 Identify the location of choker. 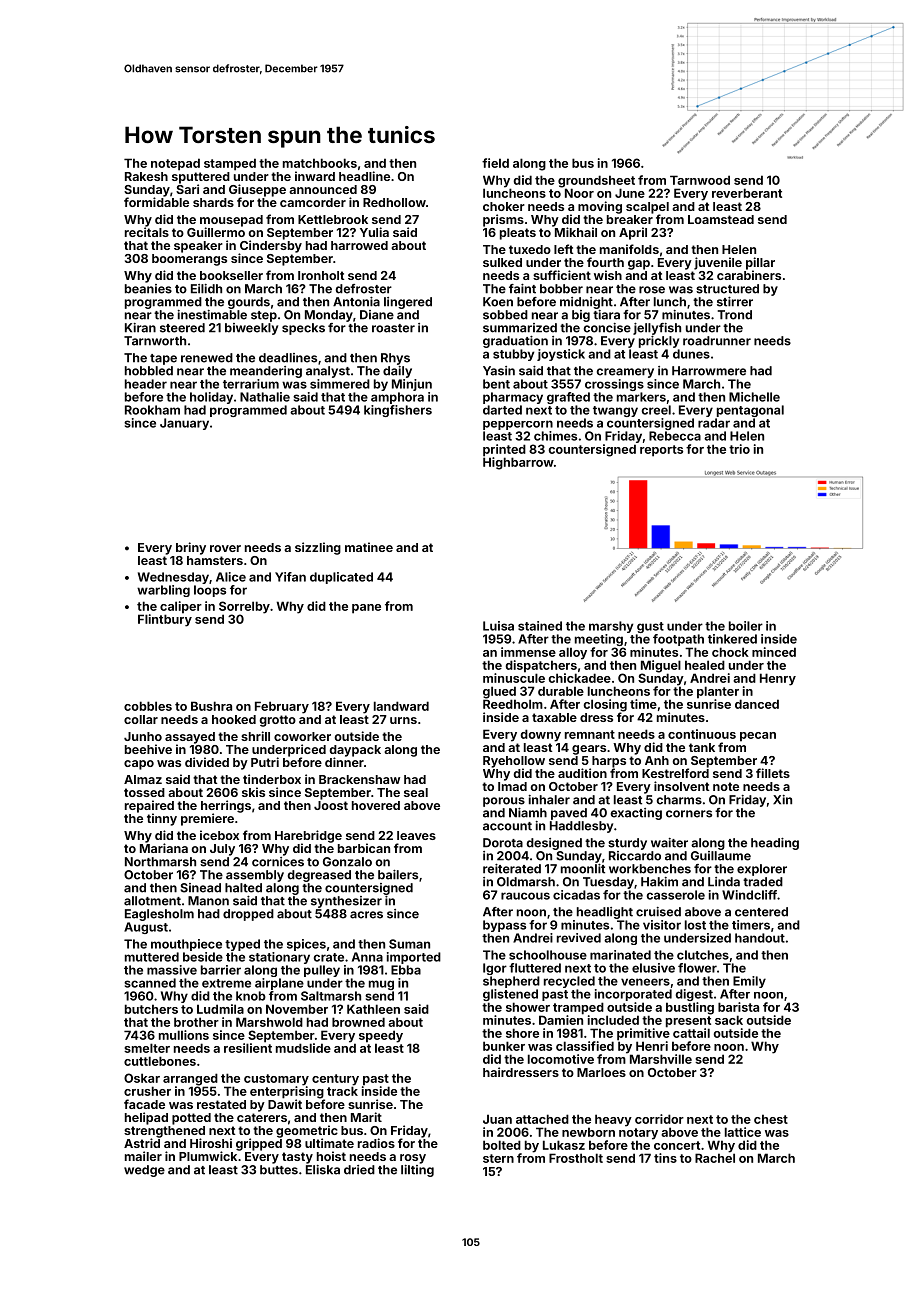
(504, 206).
